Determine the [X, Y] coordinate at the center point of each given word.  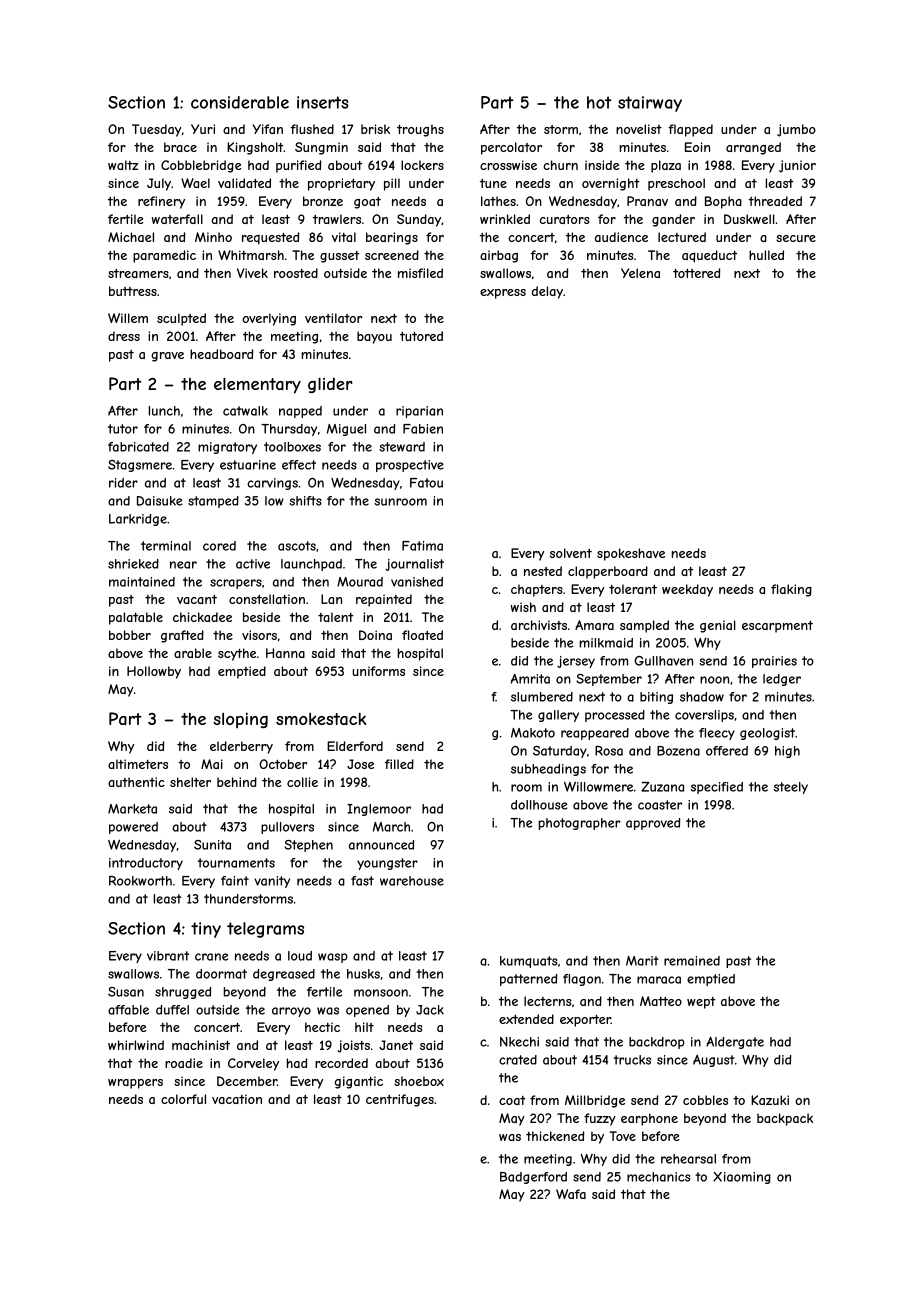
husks [363, 974]
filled [399, 764]
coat [512, 1100]
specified [717, 788]
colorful [183, 1099]
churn [560, 165]
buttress [133, 291]
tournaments [236, 863]
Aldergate [735, 1043]
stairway [650, 104]
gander [673, 220]
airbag [499, 256]
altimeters [138, 764]
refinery [161, 202]
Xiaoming [742, 1178]
